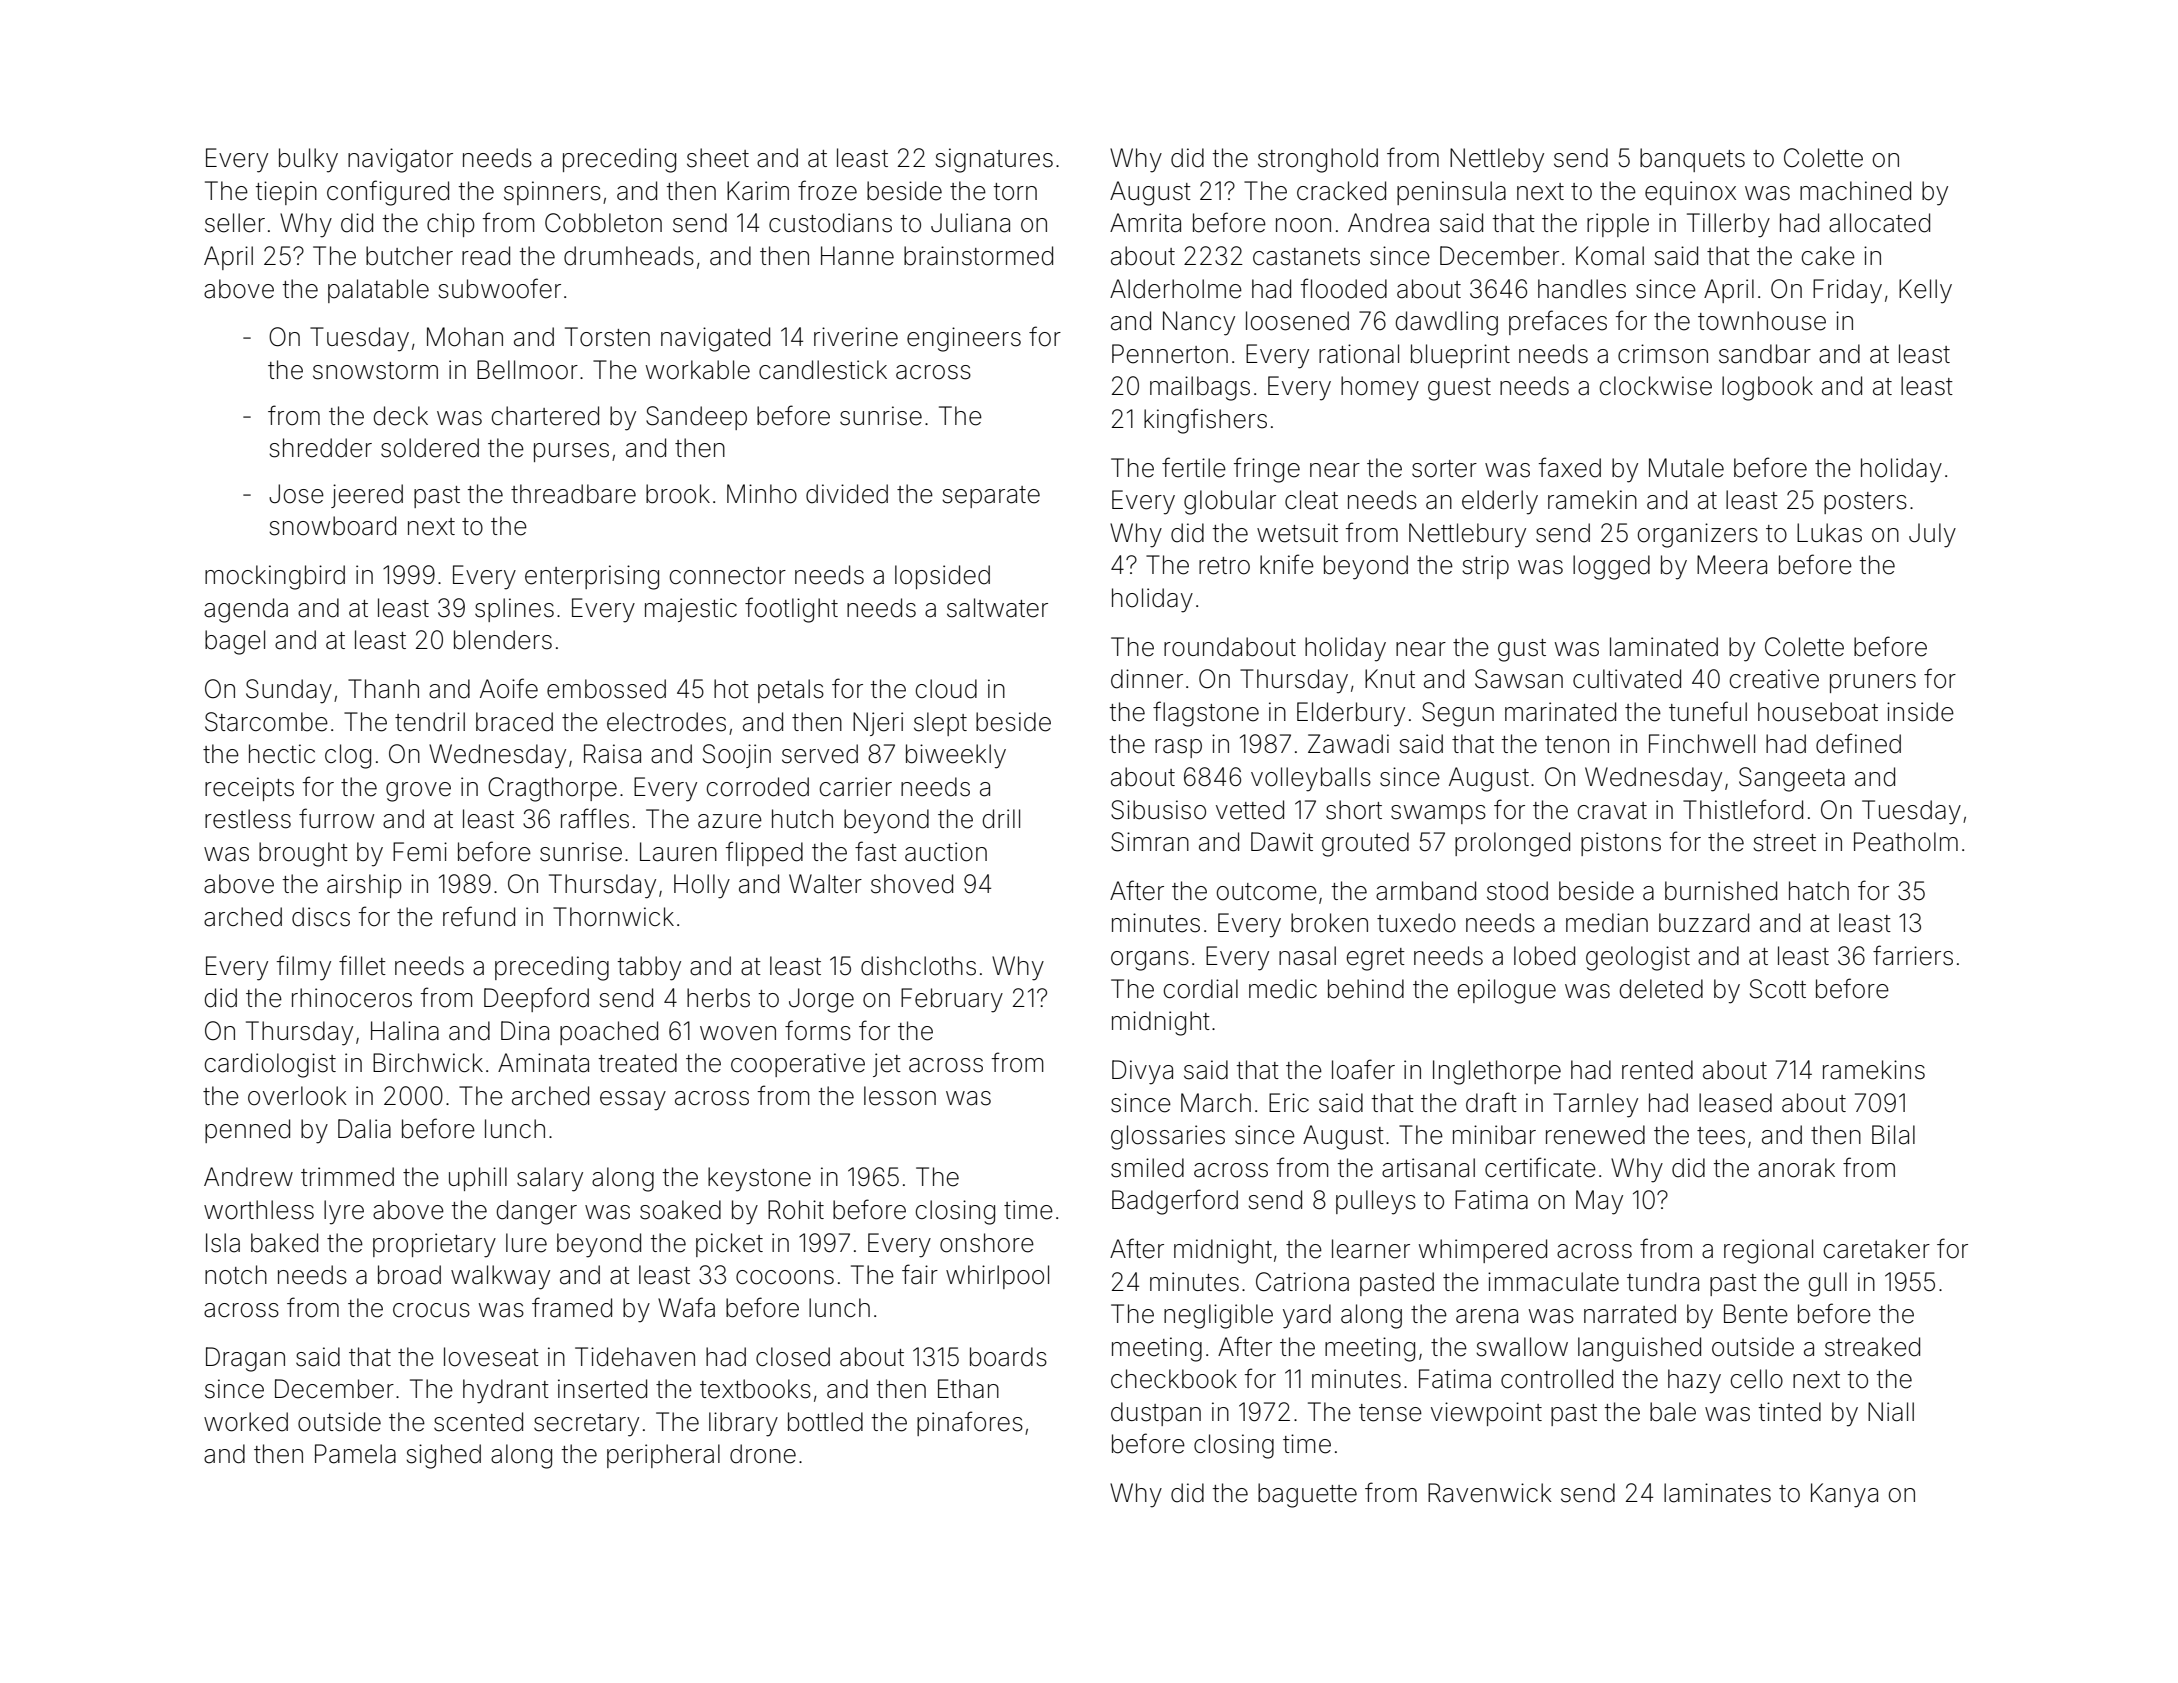 This page has width=2178, height=1683. Describe the element at coordinates (1855, 191) in the page. I see `machined` at that location.
